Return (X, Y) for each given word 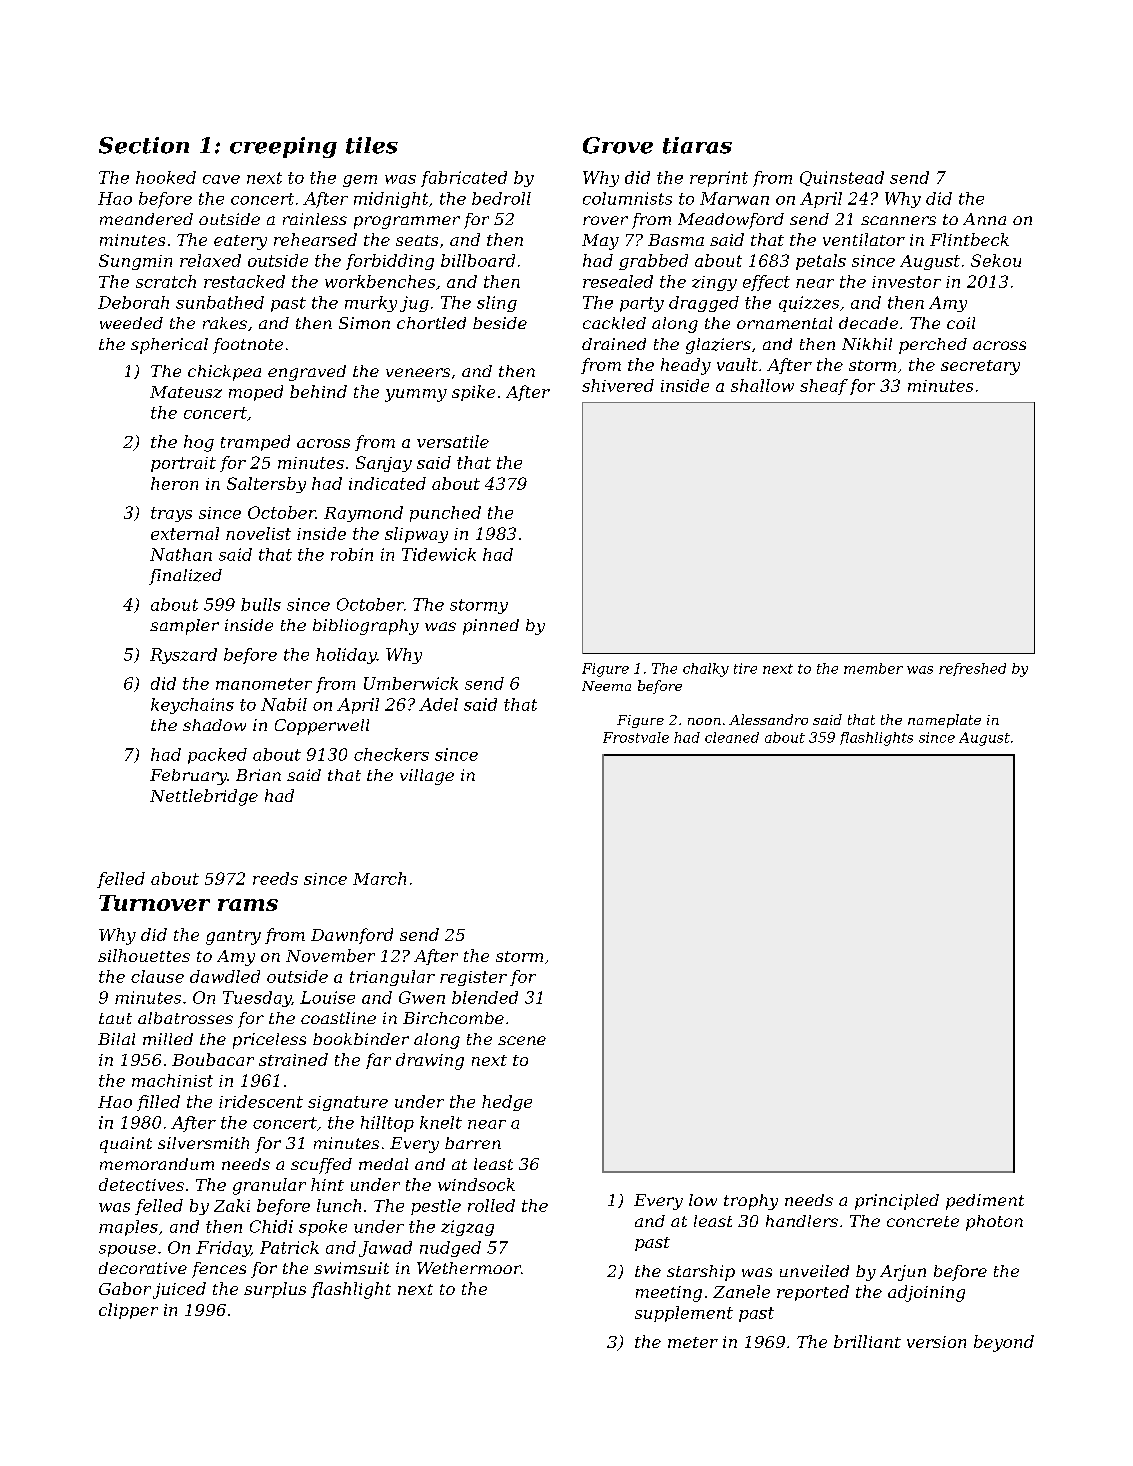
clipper (128, 1311)
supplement (684, 1314)
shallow (762, 385)
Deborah (133, 302)
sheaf (824, 387)
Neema (606, 686)
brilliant (867, 1341)
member (873, 668)
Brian (258, 775)
